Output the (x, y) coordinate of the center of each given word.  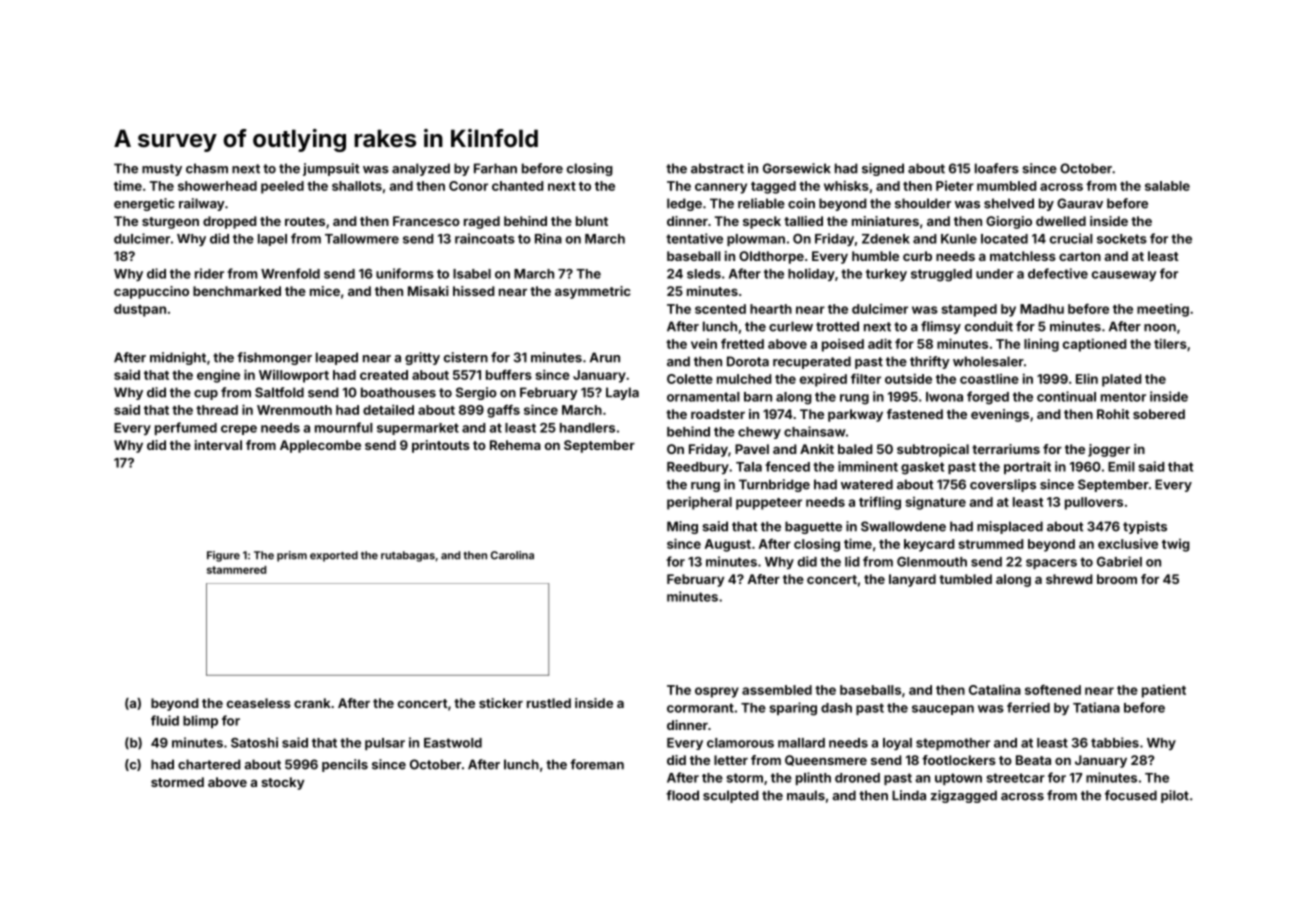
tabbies (1115, 742)
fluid (165, 720)
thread (217, 410)
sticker (501, 703)
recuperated (812, 362)
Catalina (995, 689)
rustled (549, 703)
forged (988, 398)
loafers (997, 168)
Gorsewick (797, 168)
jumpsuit (331, 169)
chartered (209, 764)
